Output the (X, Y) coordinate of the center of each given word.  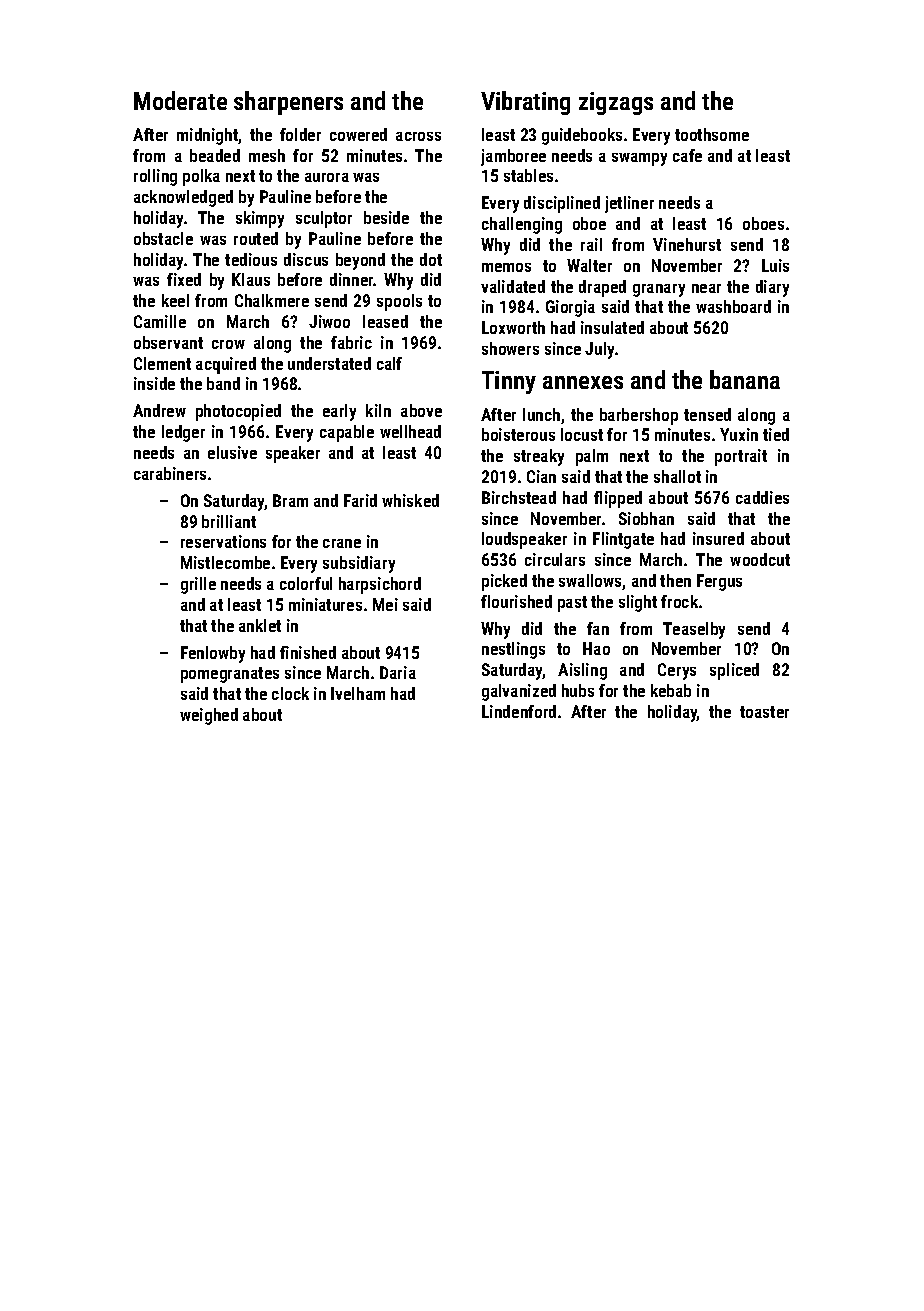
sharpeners (288, 103)
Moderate (180, 100)
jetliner (629, 204)
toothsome (712, 134)
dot (431, 259)
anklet (260, 625)
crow (228, 344)
